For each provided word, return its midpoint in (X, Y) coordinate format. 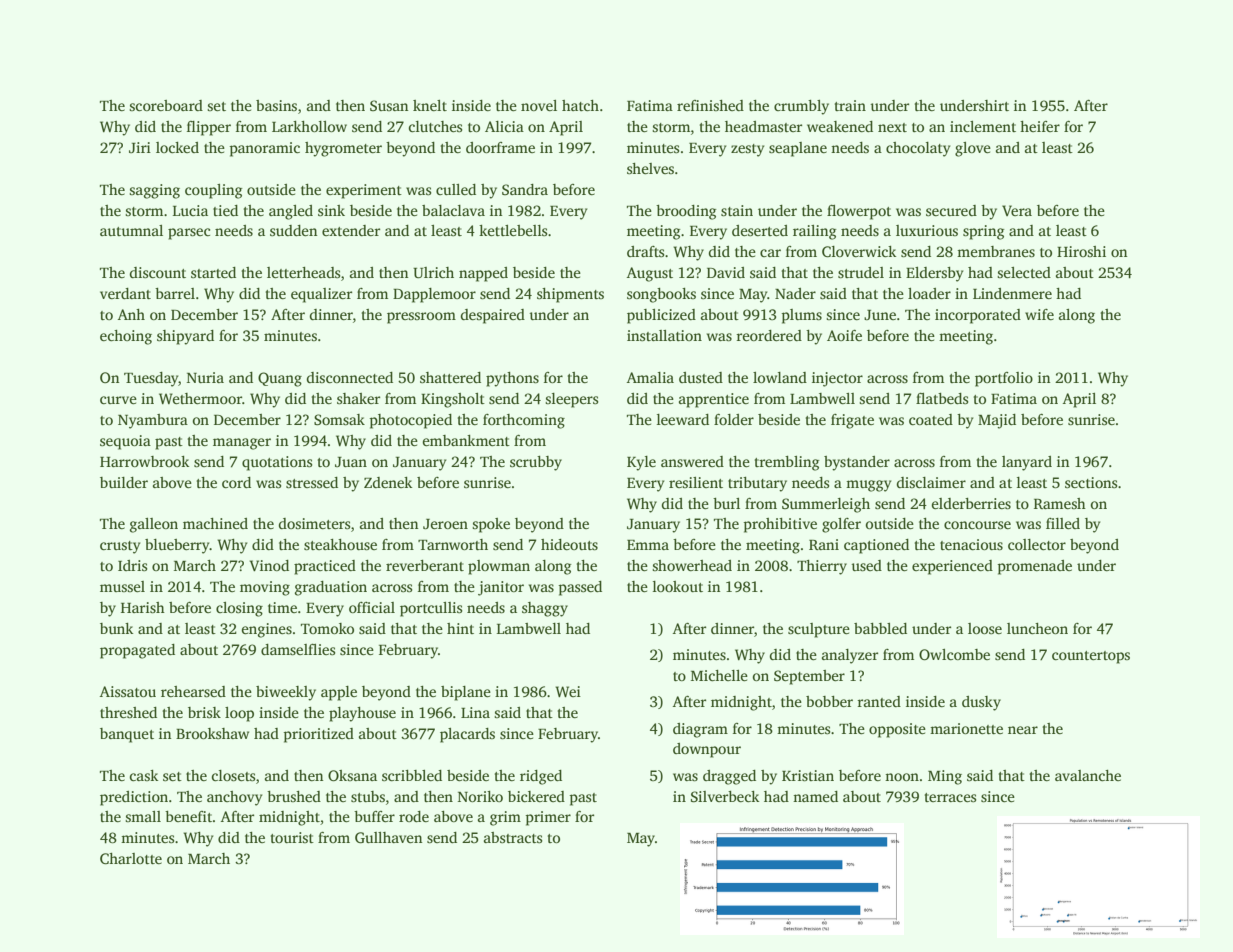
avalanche (1088, 775)
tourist (292, 837)
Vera (1017, 210)
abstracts (513, 837)
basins (276, 105)
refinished (710, 105)
